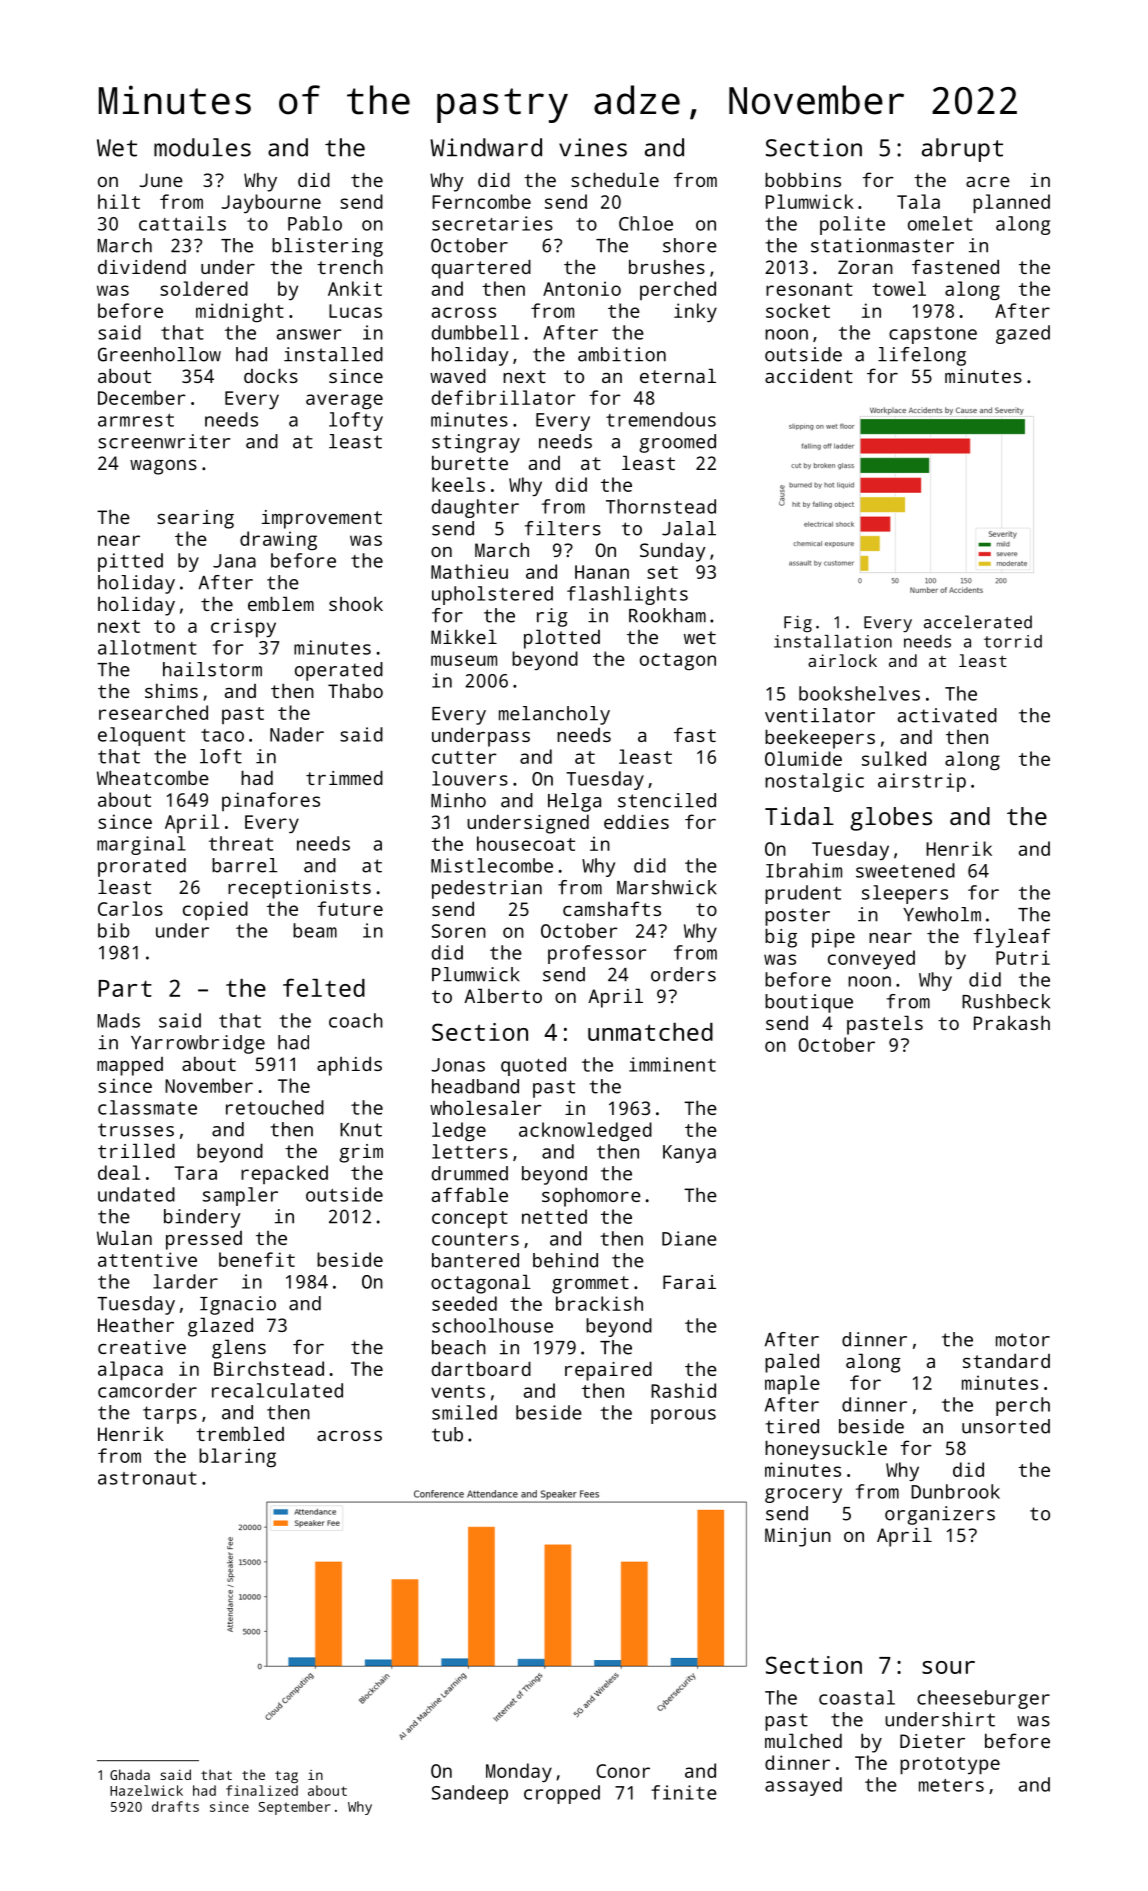  Describe the element at coordinates (198, 1044) in the screenshot. I see `Yarrowbridge` at that location.
